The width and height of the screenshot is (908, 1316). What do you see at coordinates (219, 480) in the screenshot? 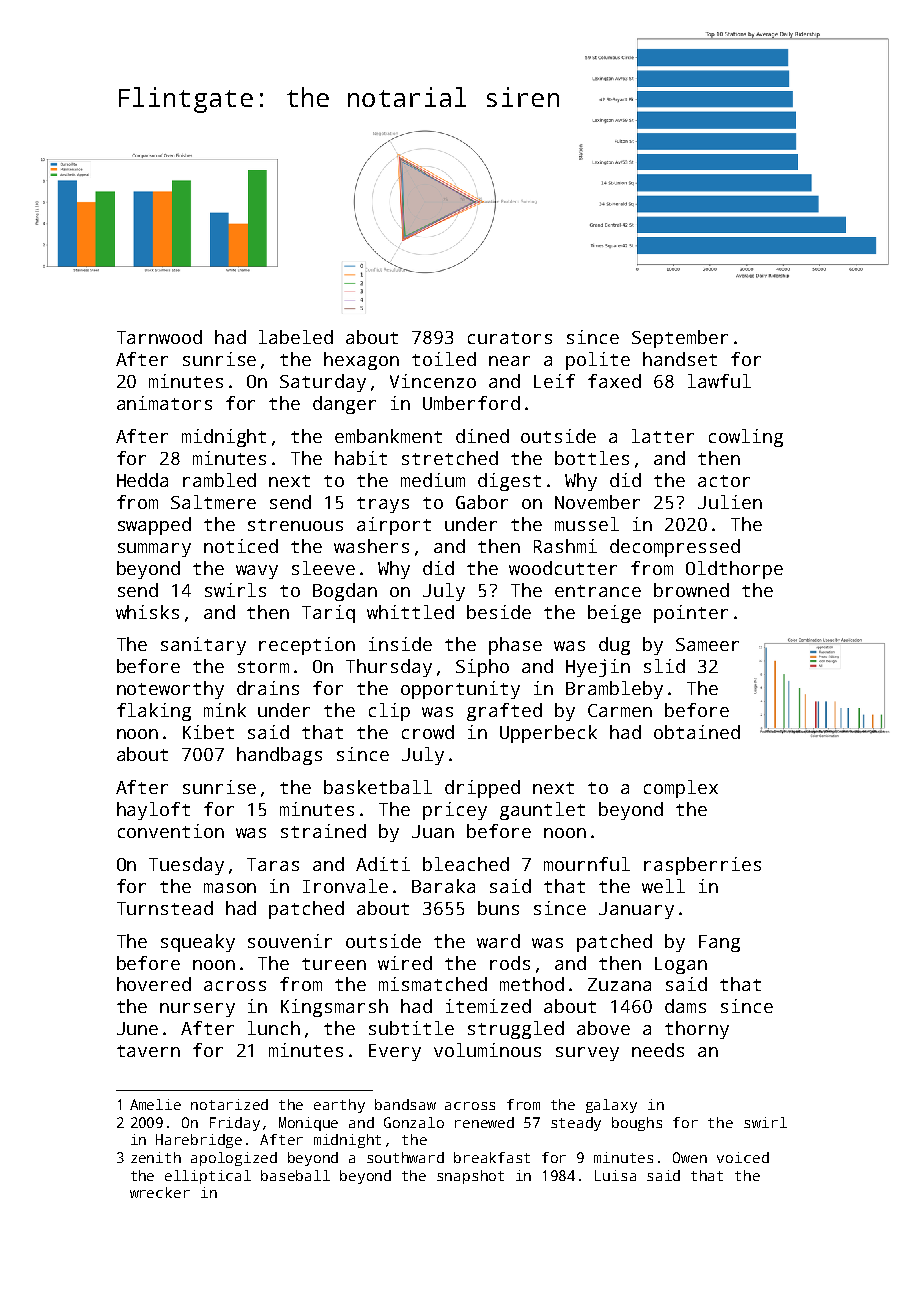
I see `rambled` at bounding box center [219, 480].
